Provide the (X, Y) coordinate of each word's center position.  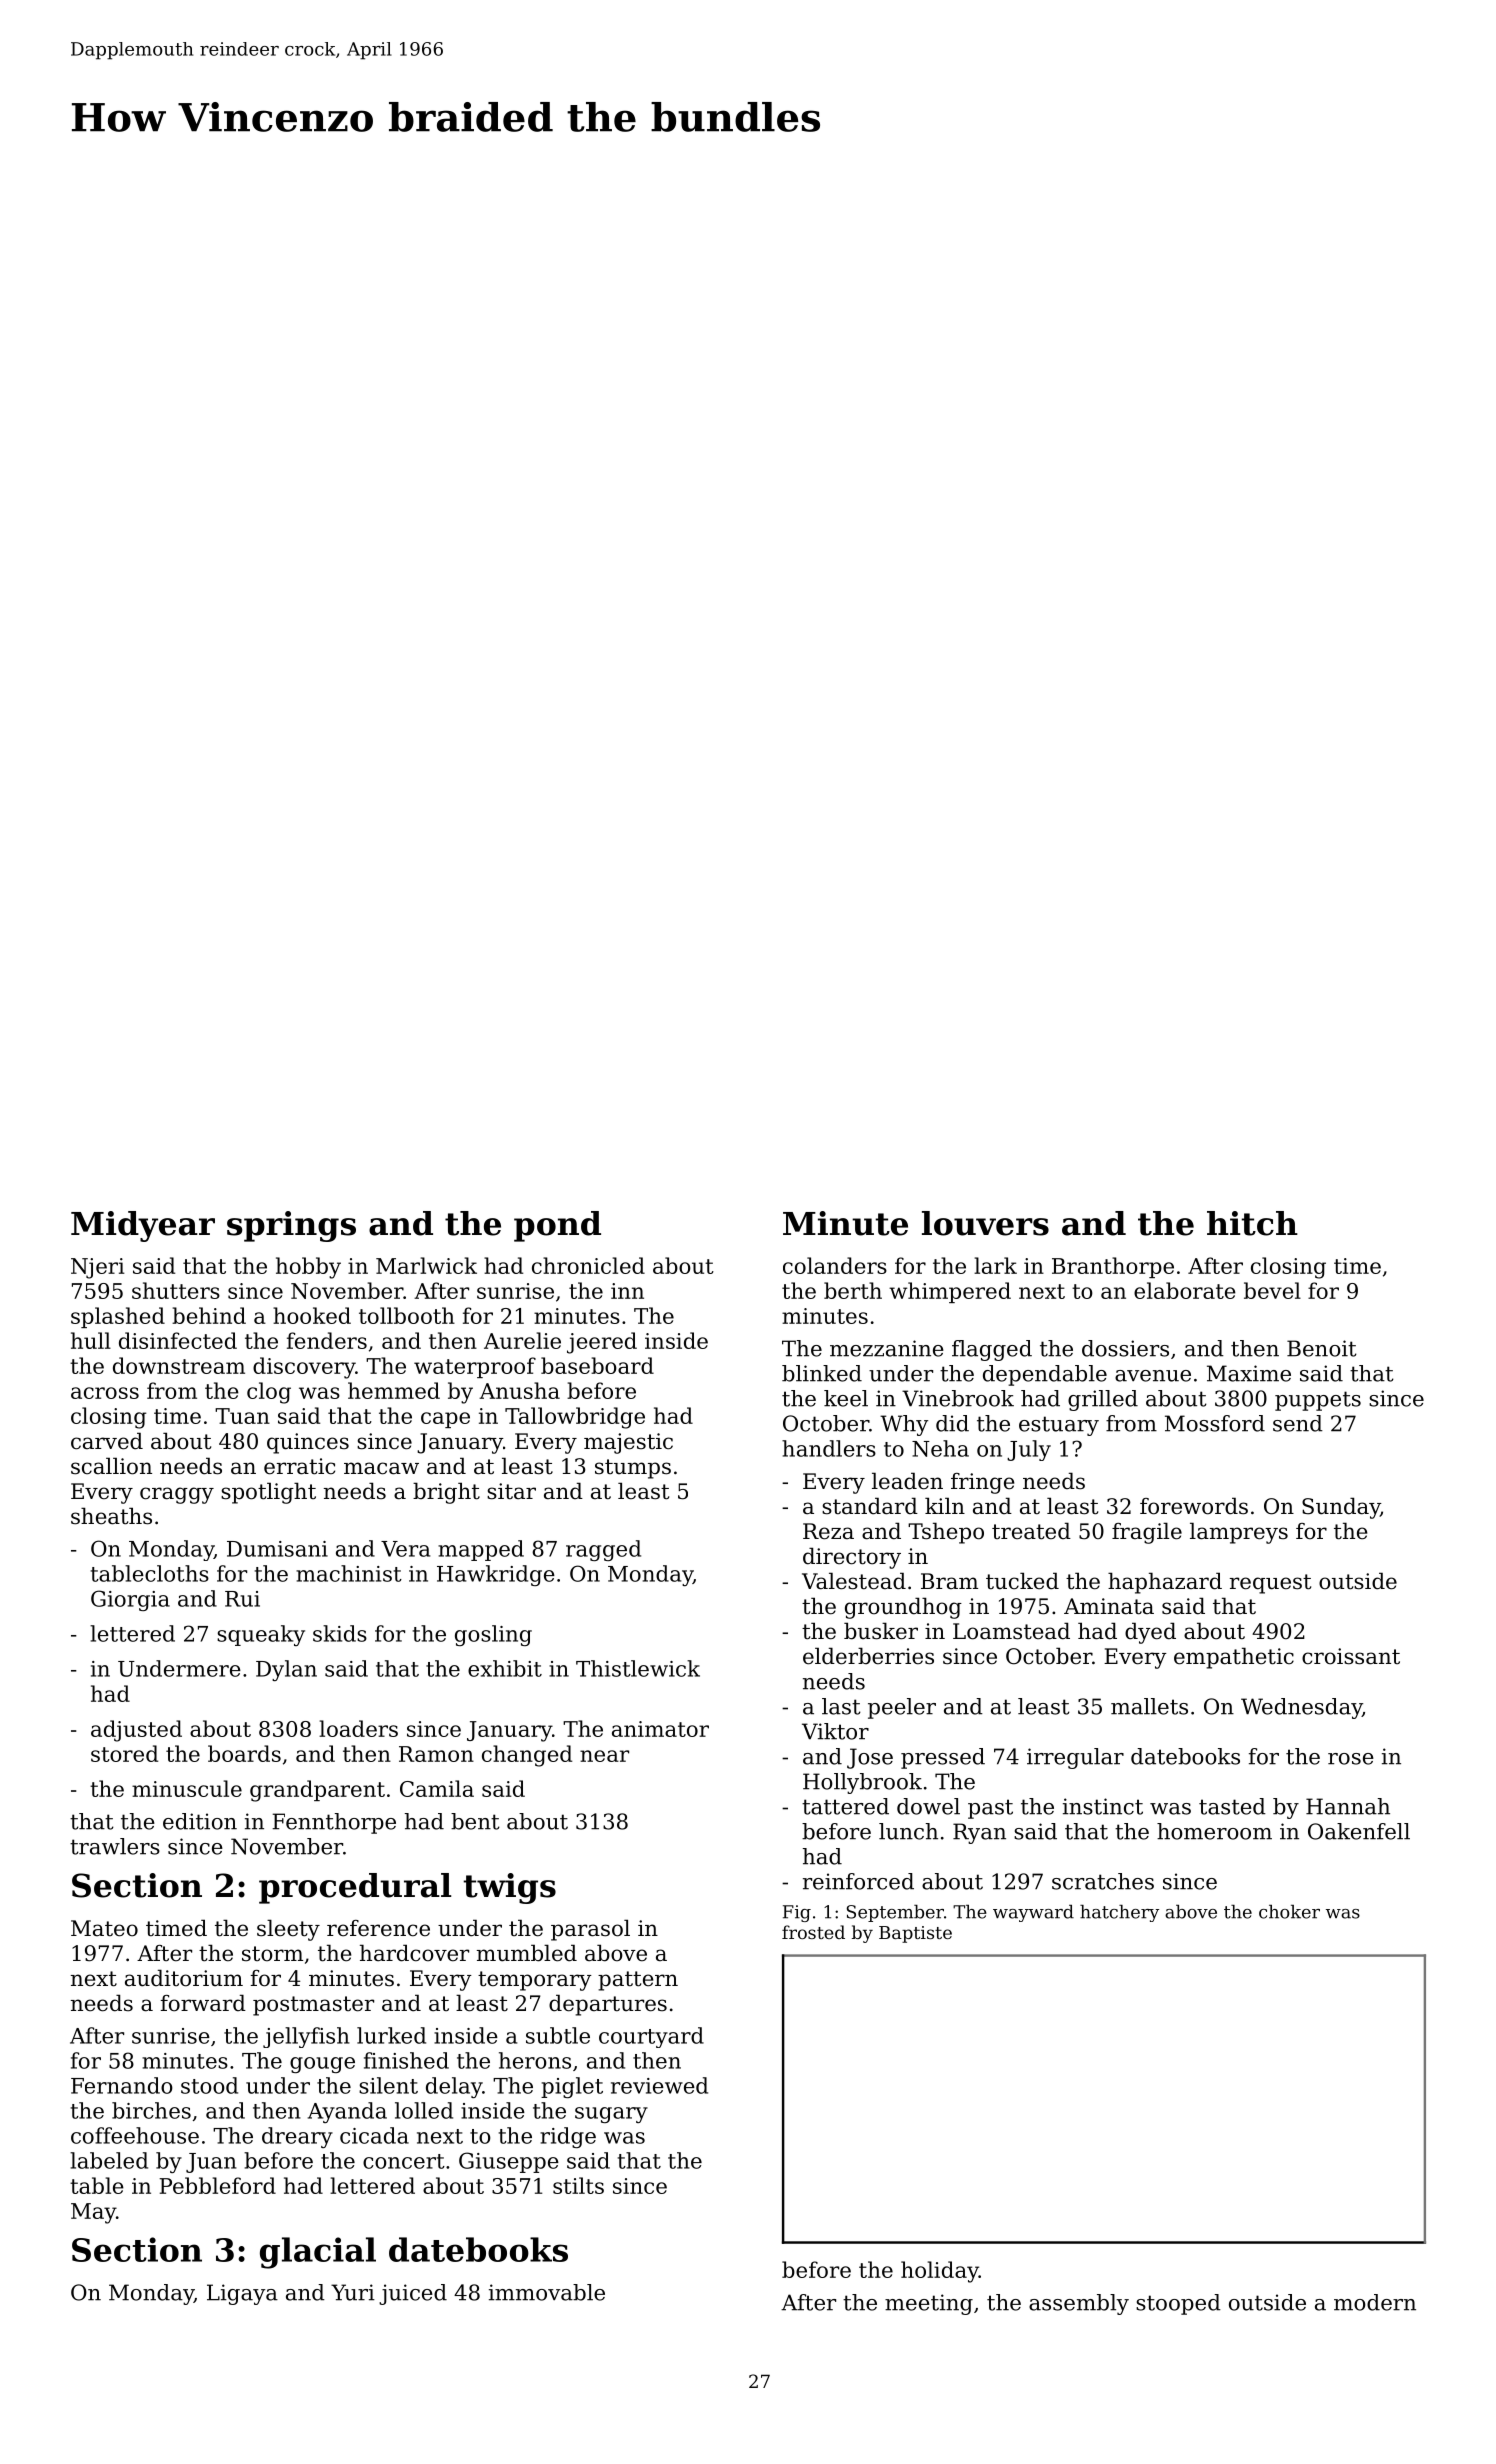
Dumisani (277, 1549)
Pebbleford (217, 2185)
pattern (638, 1981)
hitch (1252, 1223)
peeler (902, 1708)
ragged (603, 1550)
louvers (985, 1223)
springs (291, 1226)
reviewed (659, 2085)
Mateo (104, 1928)
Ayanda (347, 2112)
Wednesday (1301, 1708)
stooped (1178, 2304)
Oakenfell (1359, 1831)
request (1270, 1584)
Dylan (286, 1670)
